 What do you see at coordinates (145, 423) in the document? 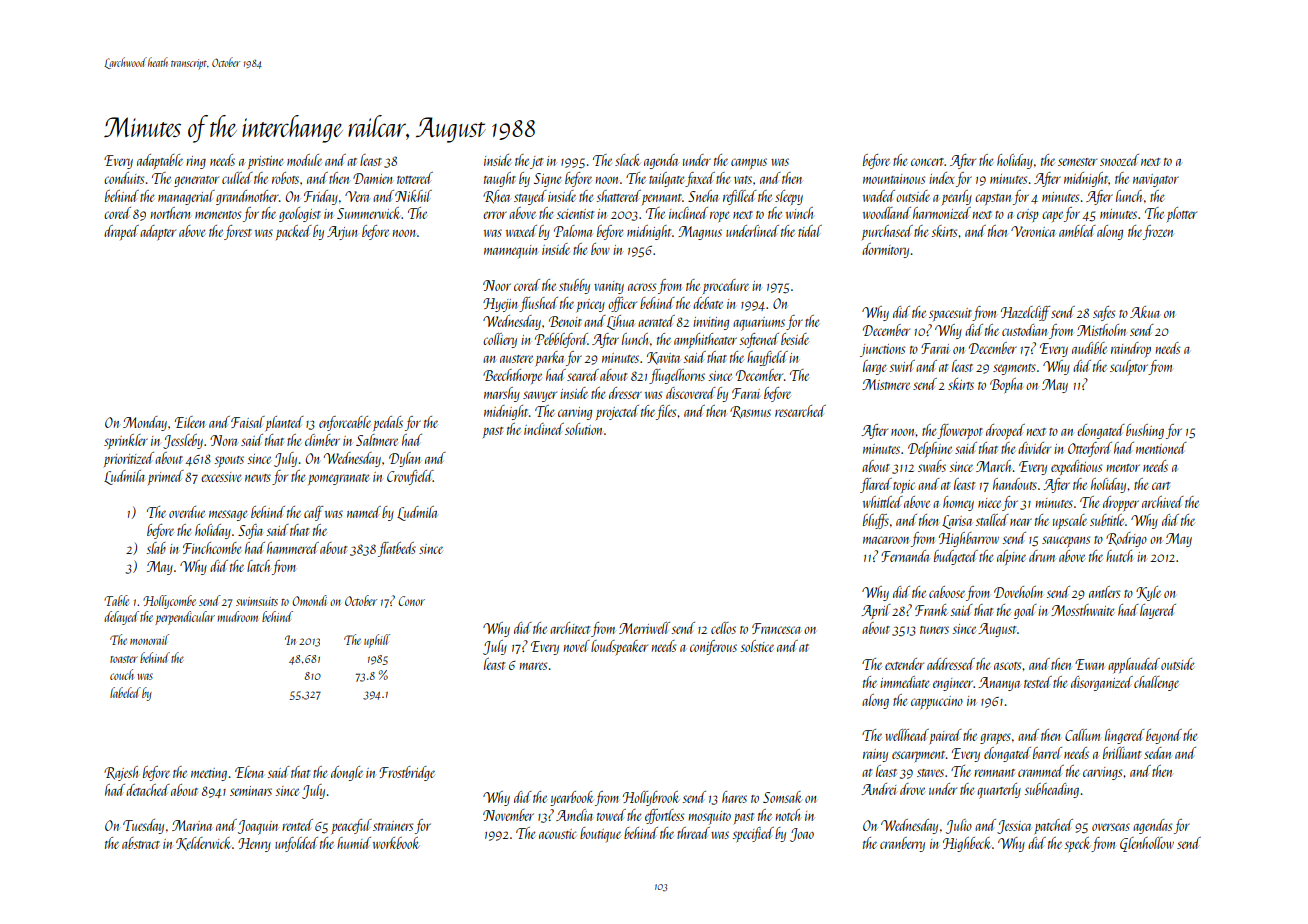
I see `Monday` at bounding box center [145, 423].
